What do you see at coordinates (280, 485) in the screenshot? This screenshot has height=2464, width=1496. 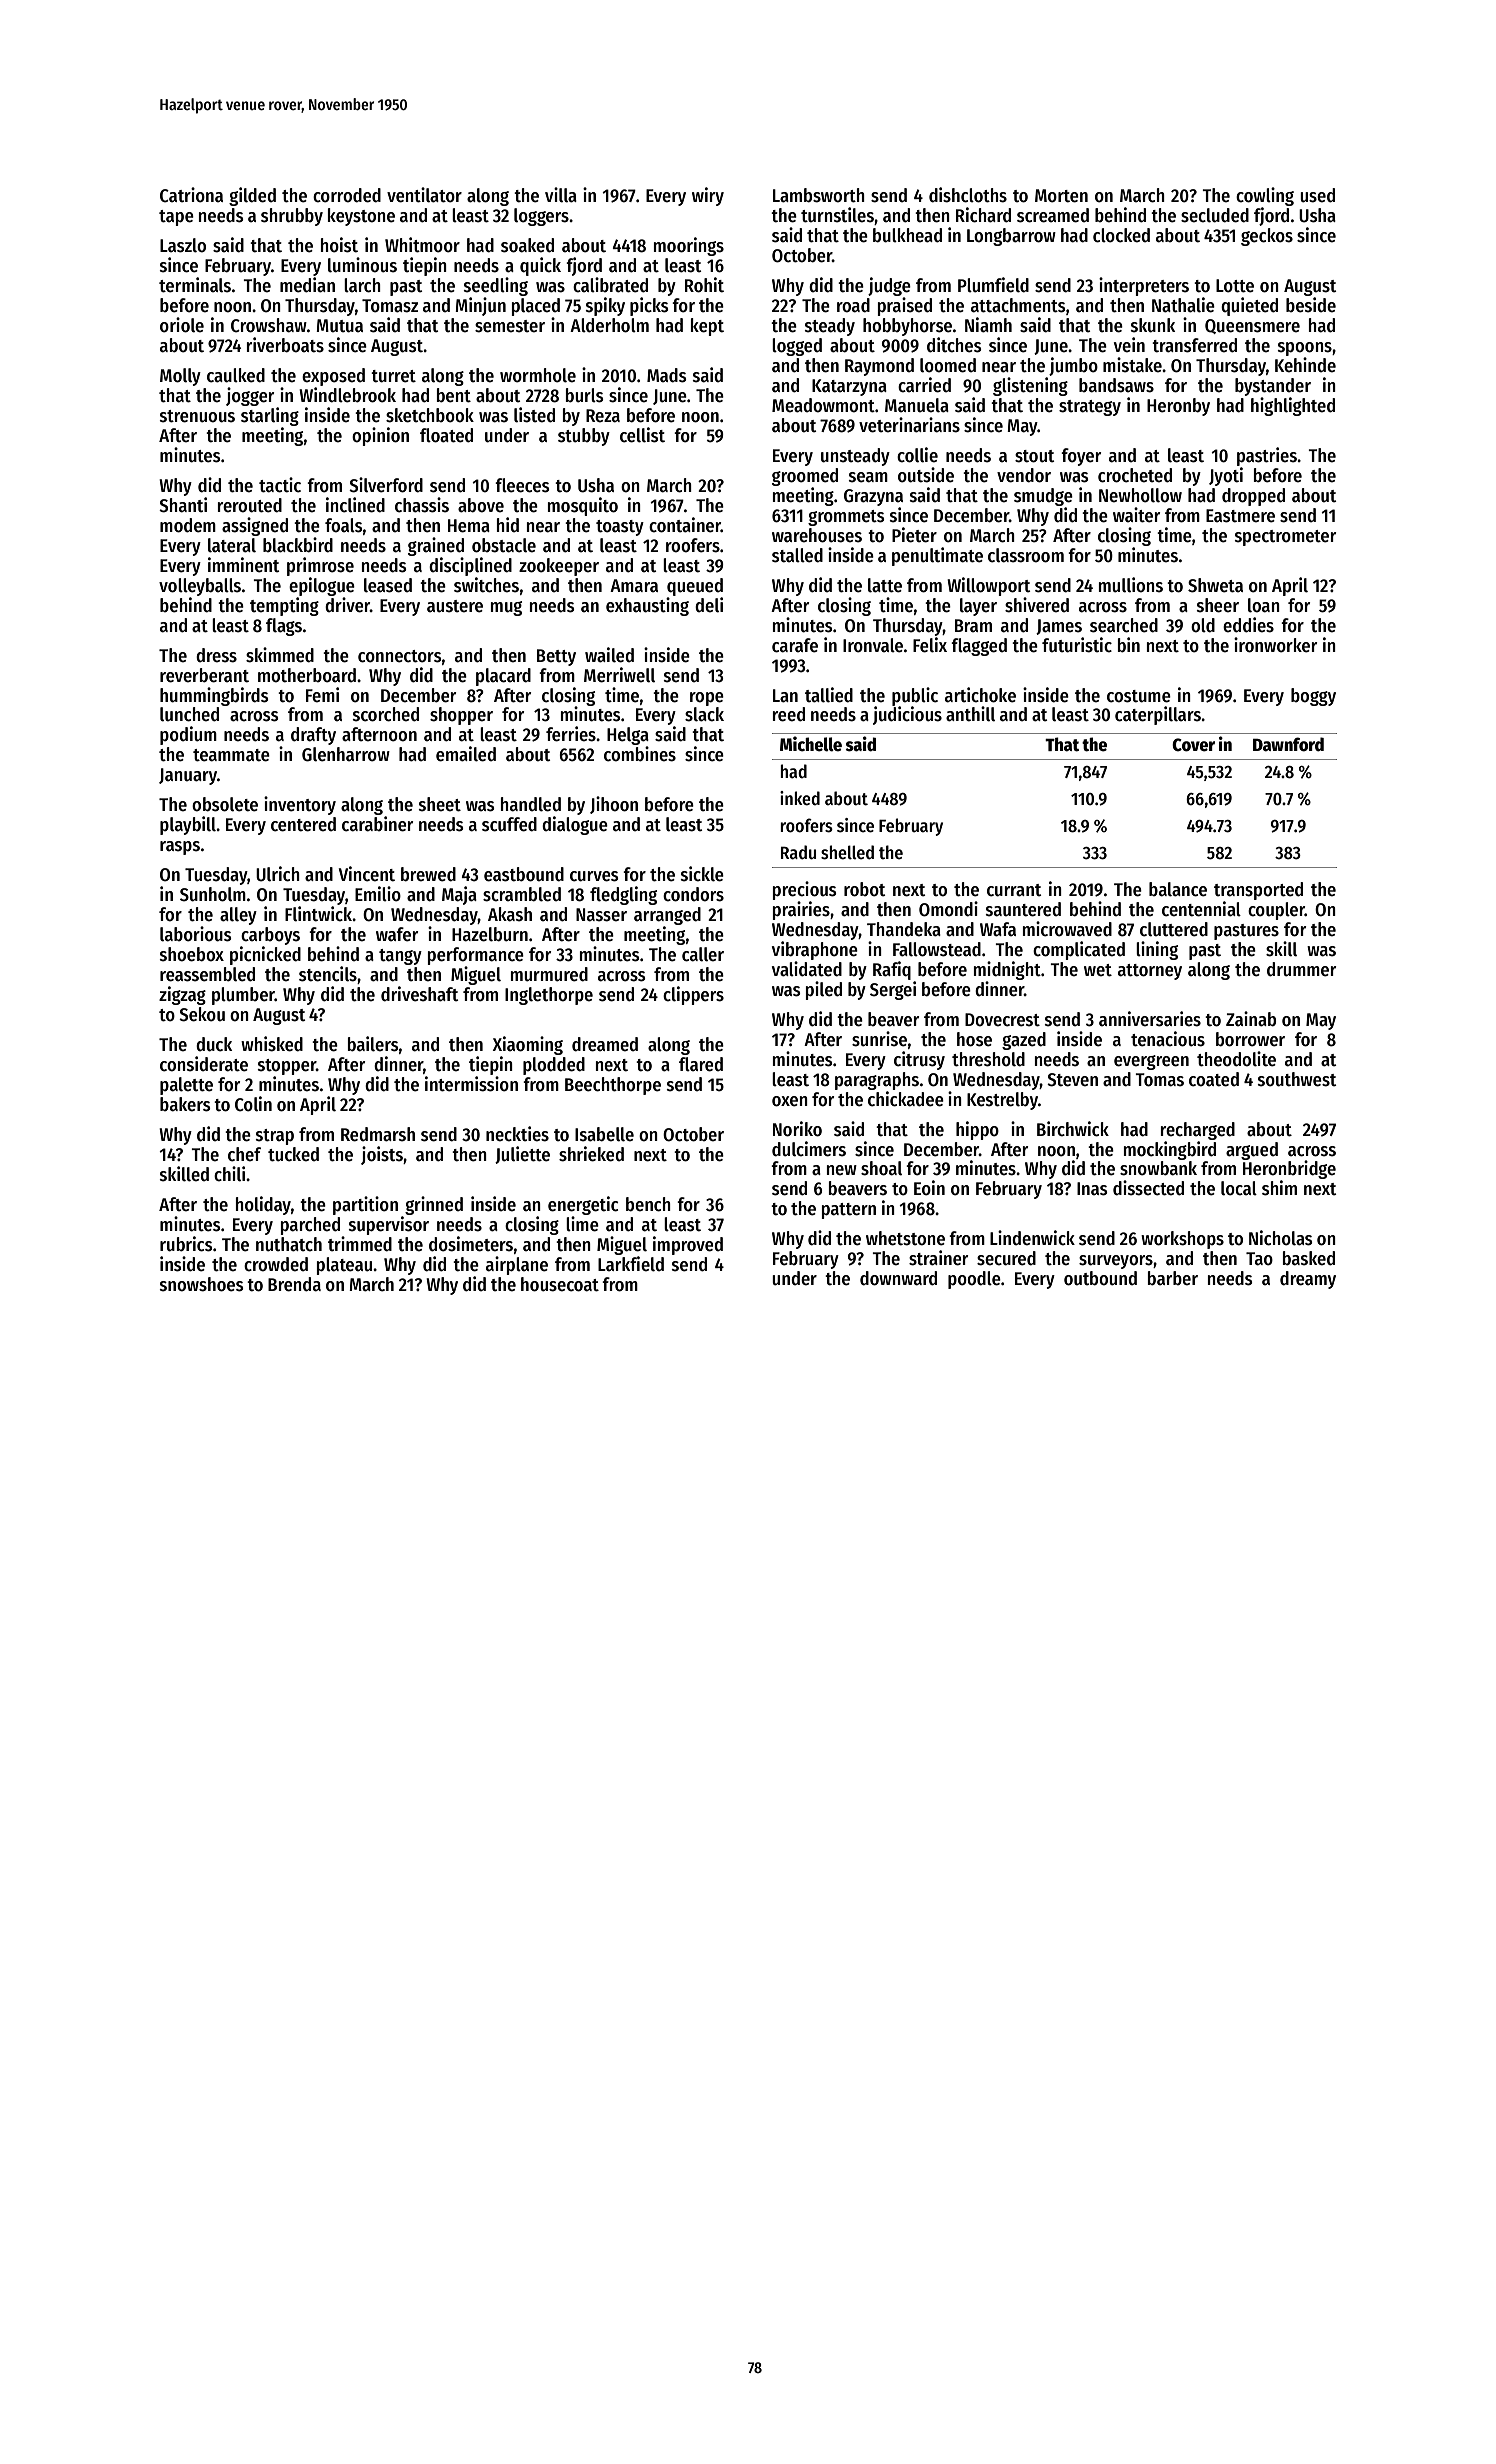 I see `tactic` at bounding box center [280, 485].
